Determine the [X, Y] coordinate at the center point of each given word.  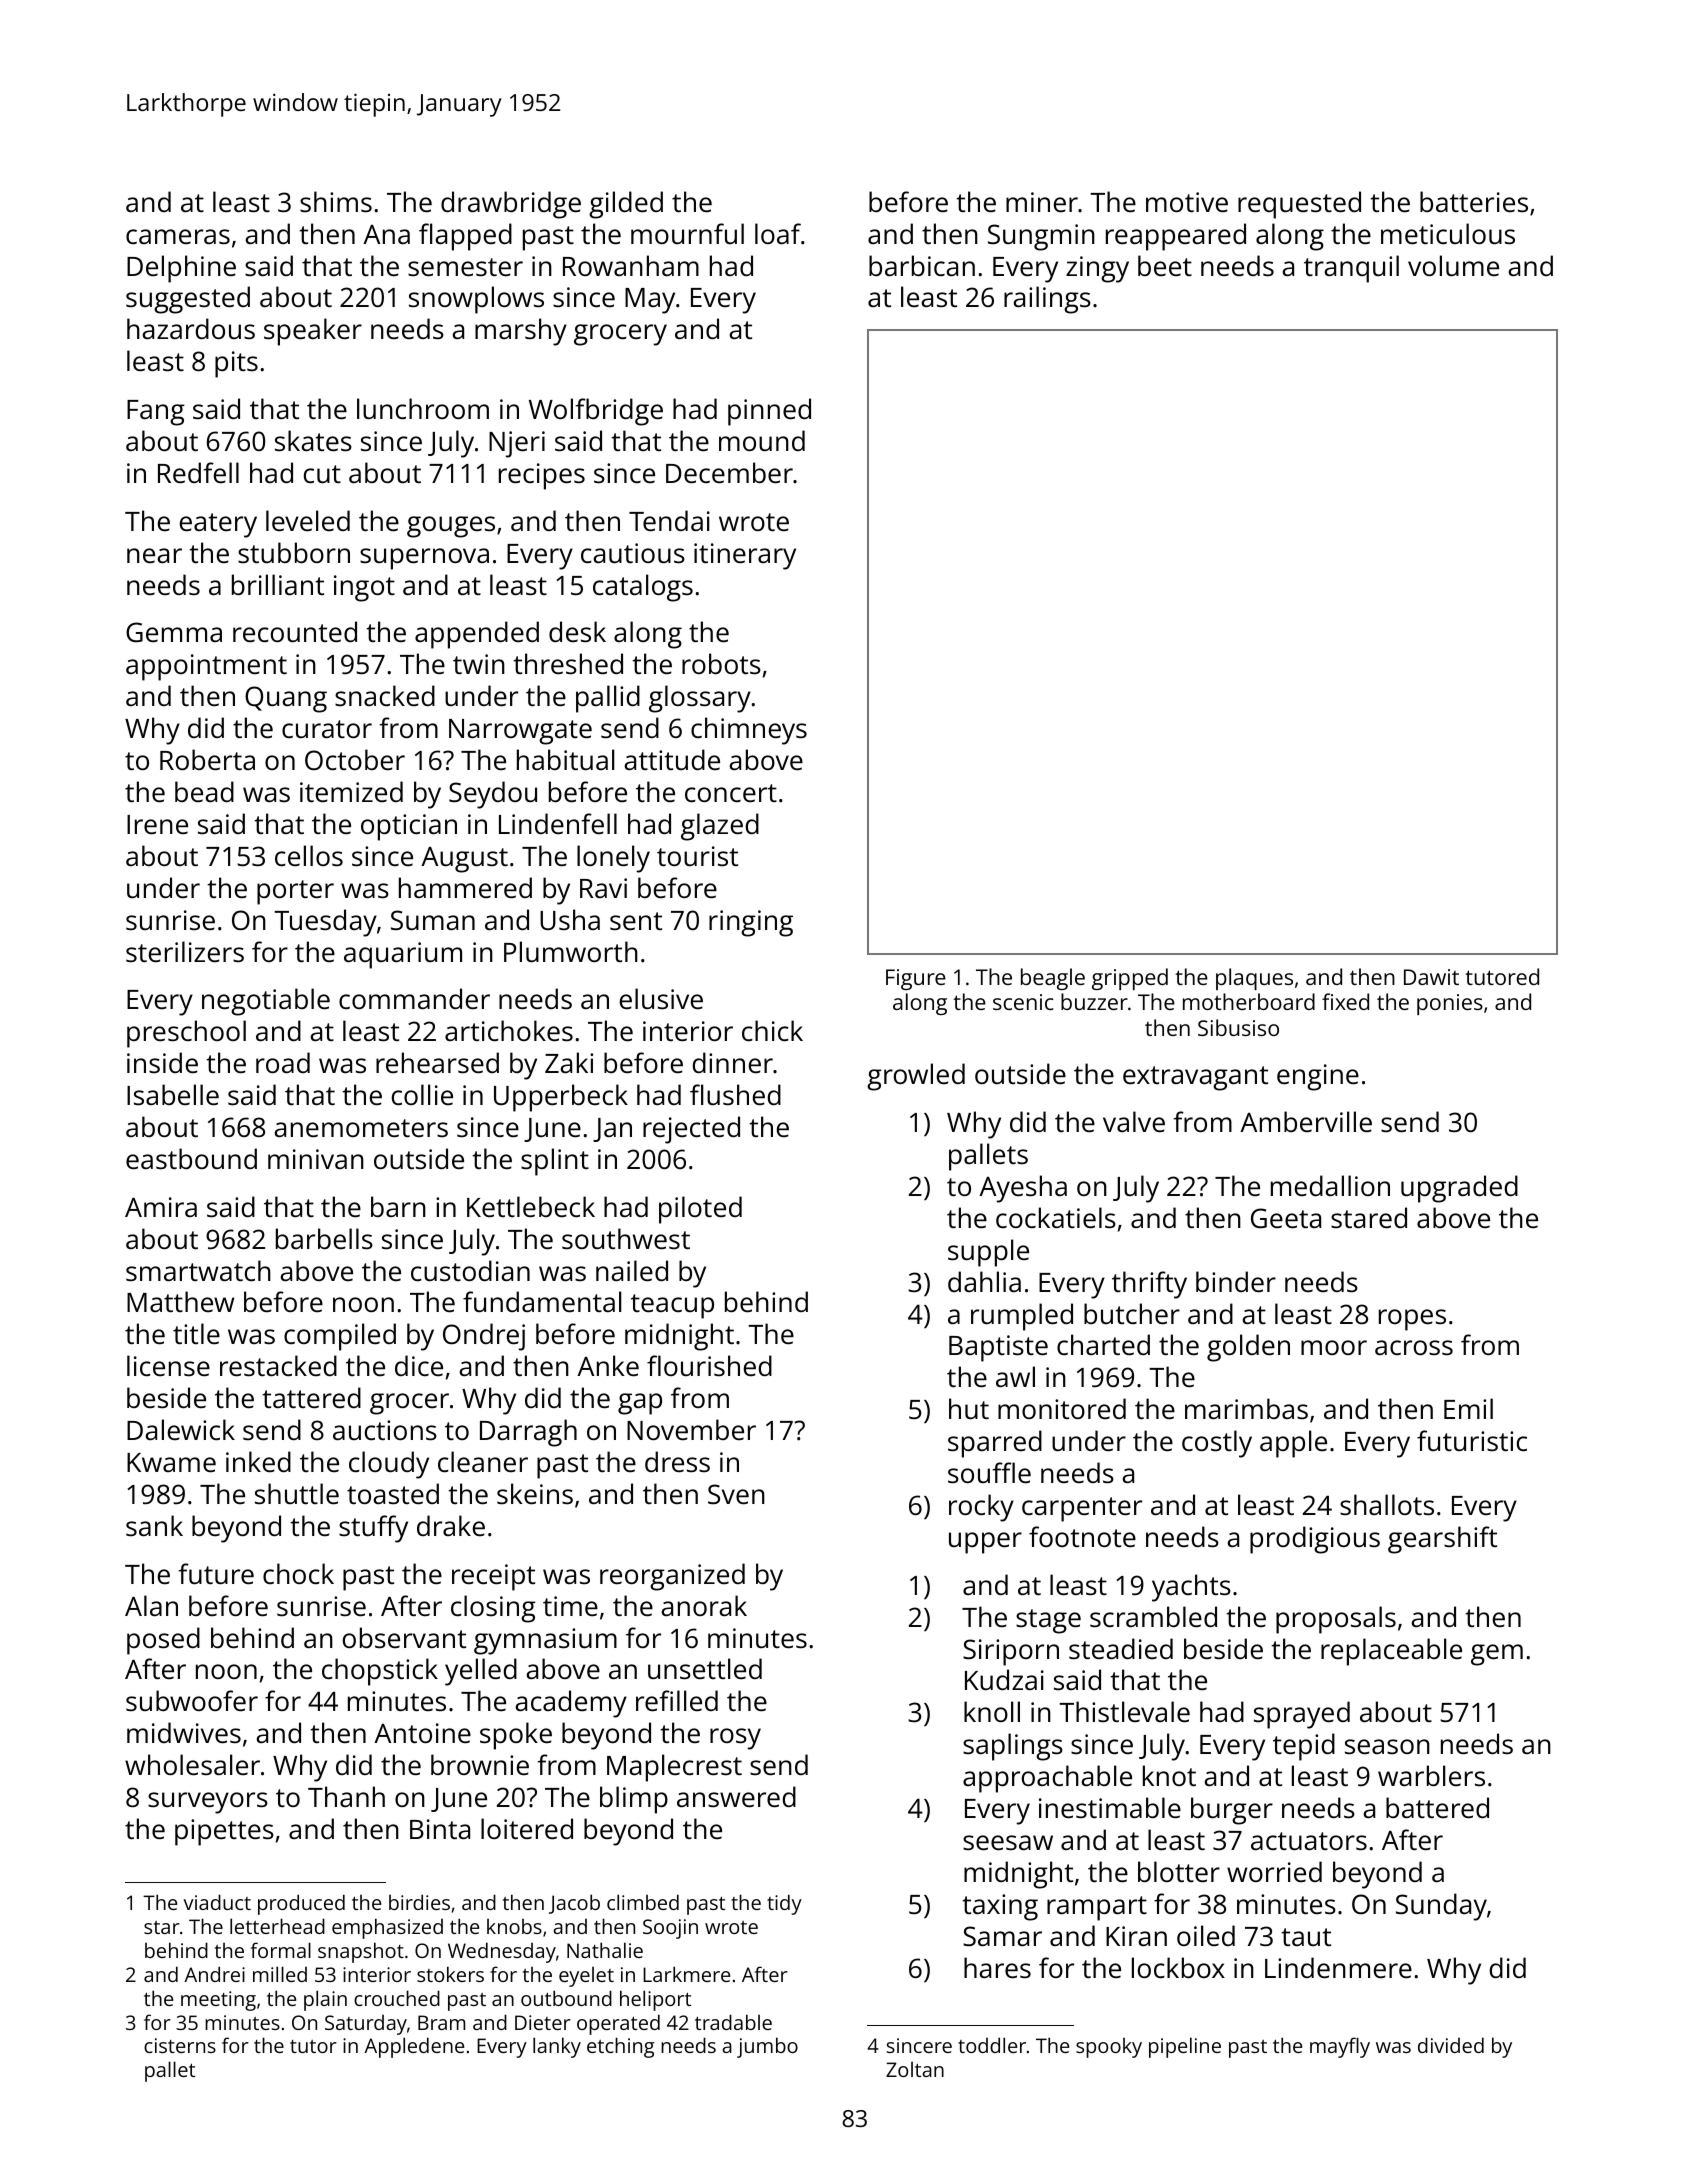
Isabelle [173, 1095]
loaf [778, 233]
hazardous [191, 328]
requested [1299, 205]
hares [997, 1968]
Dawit [1431, 977]
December [729, 473]
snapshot [361, 1952]
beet [1165, 265]
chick [772, 1030]
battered [1437, 1808]
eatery [218, 525]
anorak [704, 1605]
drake [451, 1525]
